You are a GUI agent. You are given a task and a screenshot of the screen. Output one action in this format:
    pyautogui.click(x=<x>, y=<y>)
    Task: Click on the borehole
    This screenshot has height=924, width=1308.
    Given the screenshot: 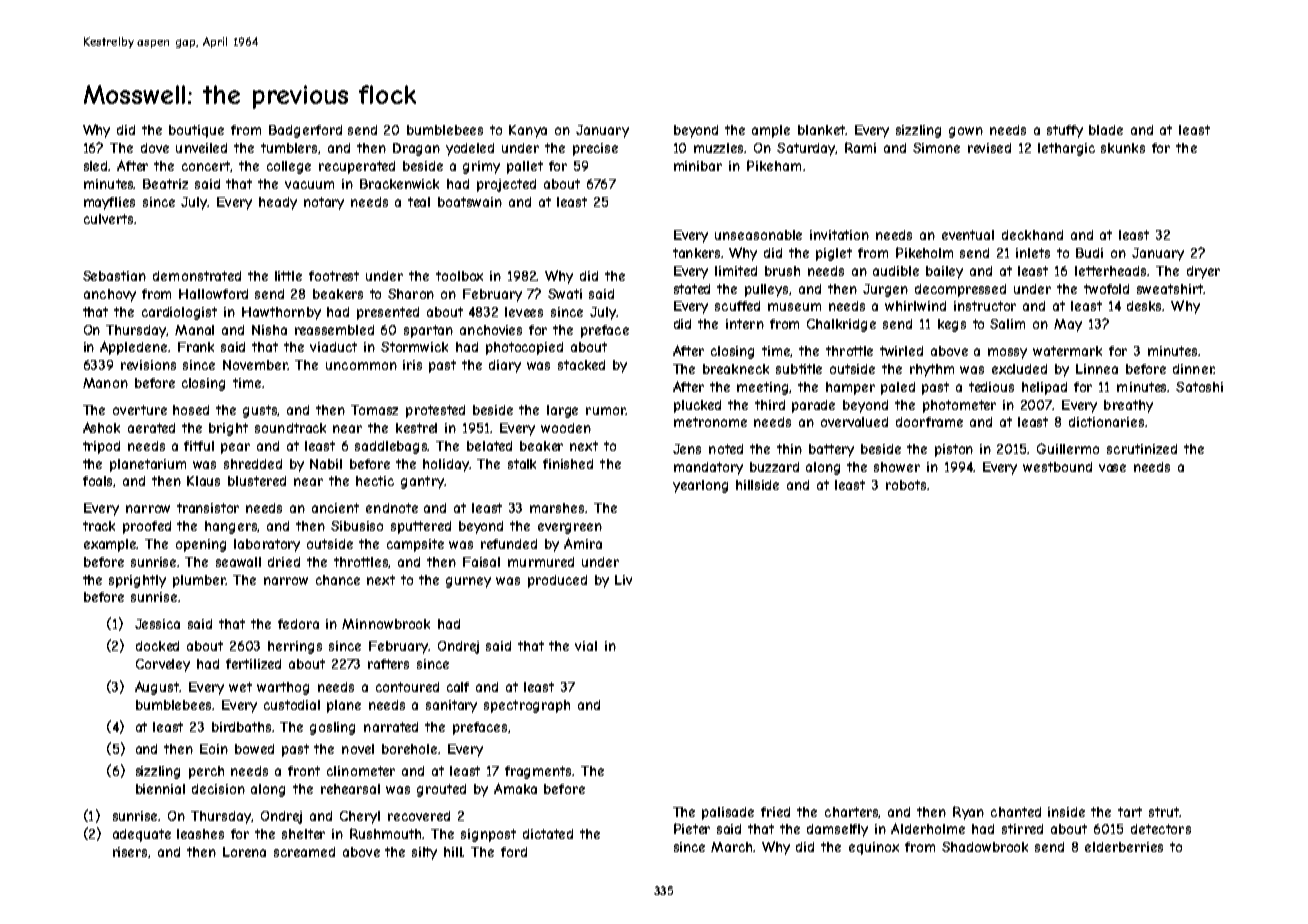 What is the action you would take?
    pyautogui.click(x=409, y=749)
